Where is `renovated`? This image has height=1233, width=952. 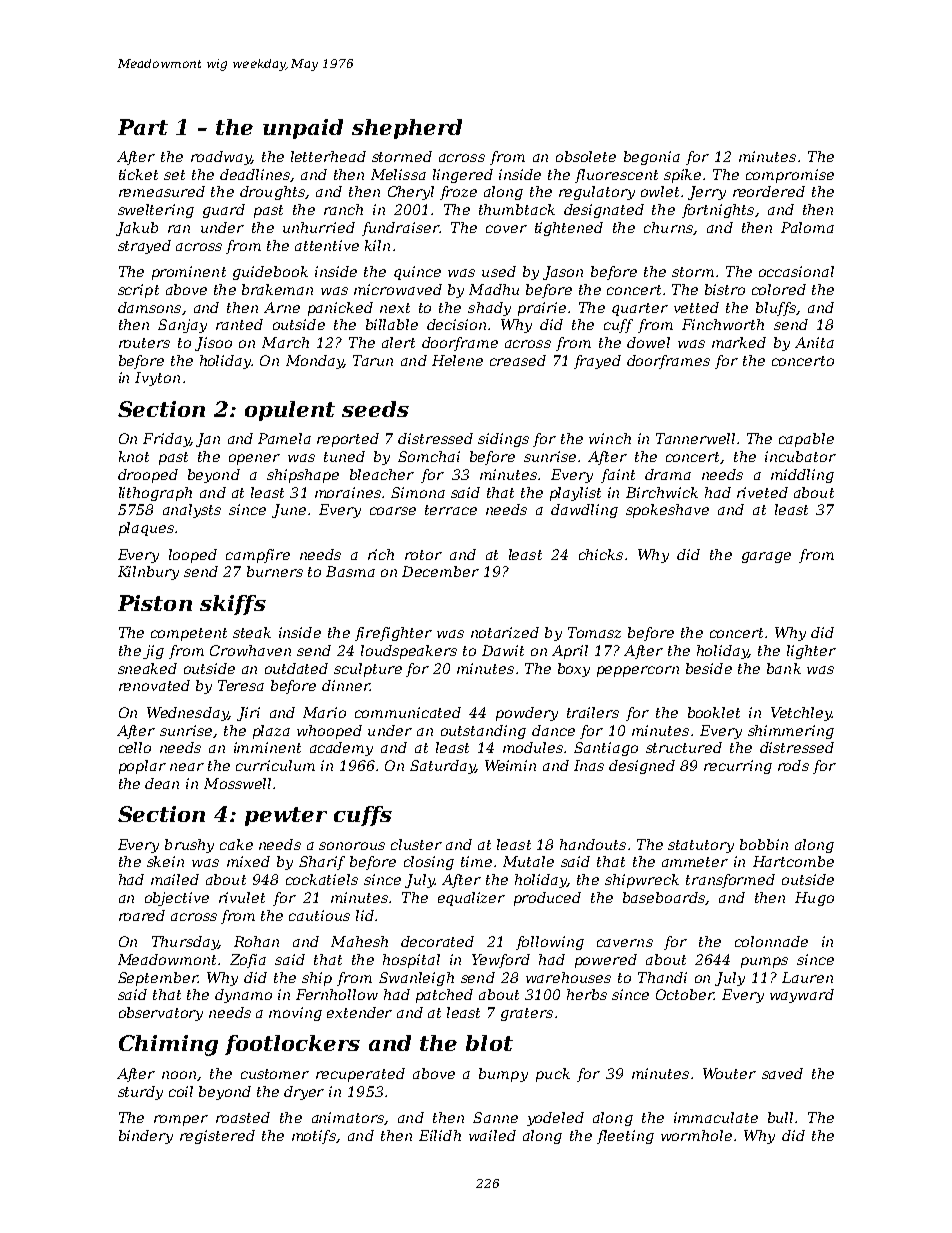 renovated is located at coordinates (154, 685).
